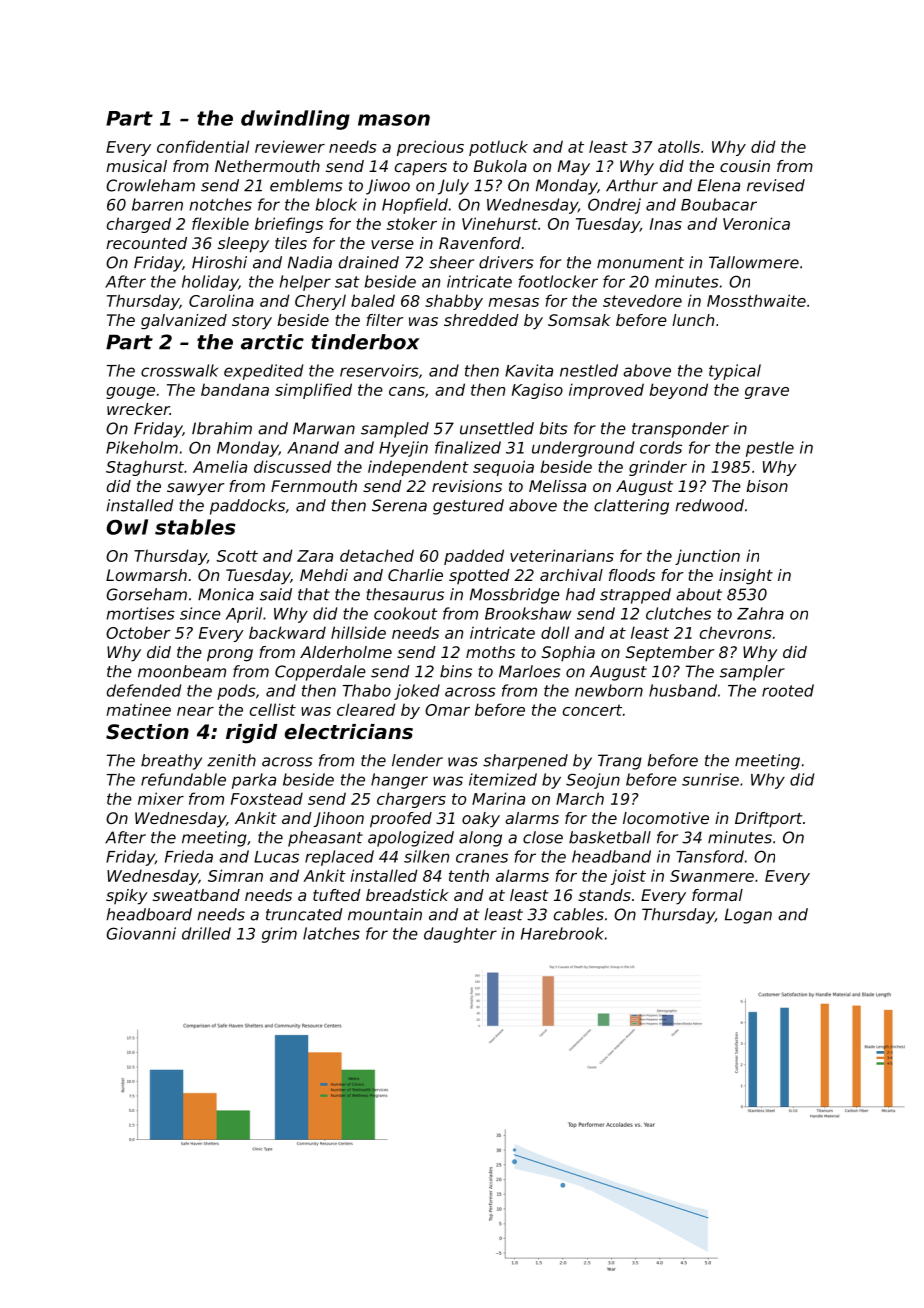 This image has height=1308, width=924. I want to click on drained, so click(369, 262).
